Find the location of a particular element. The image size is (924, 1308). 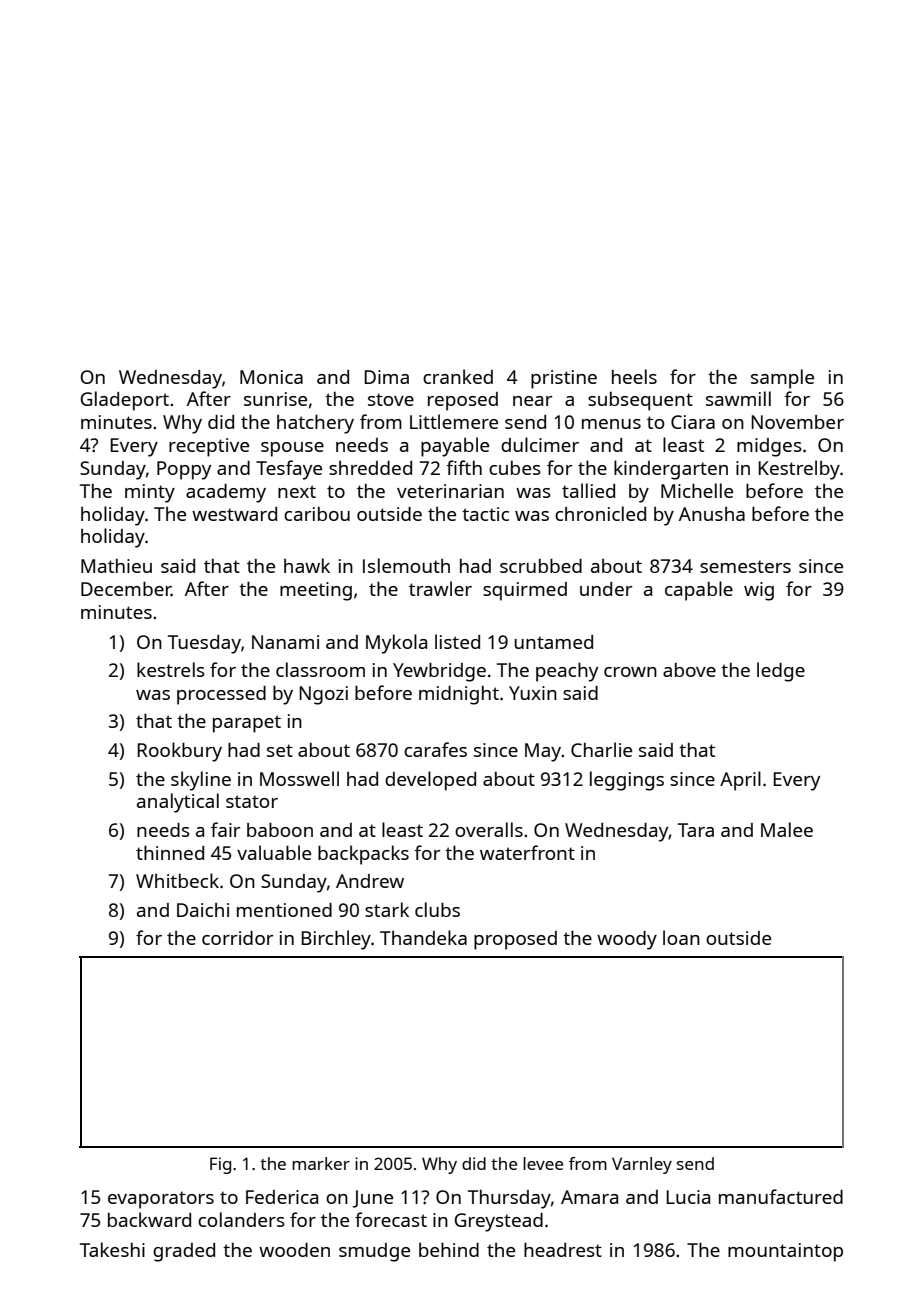

Varnley is located at coordinates (642, 1165).
